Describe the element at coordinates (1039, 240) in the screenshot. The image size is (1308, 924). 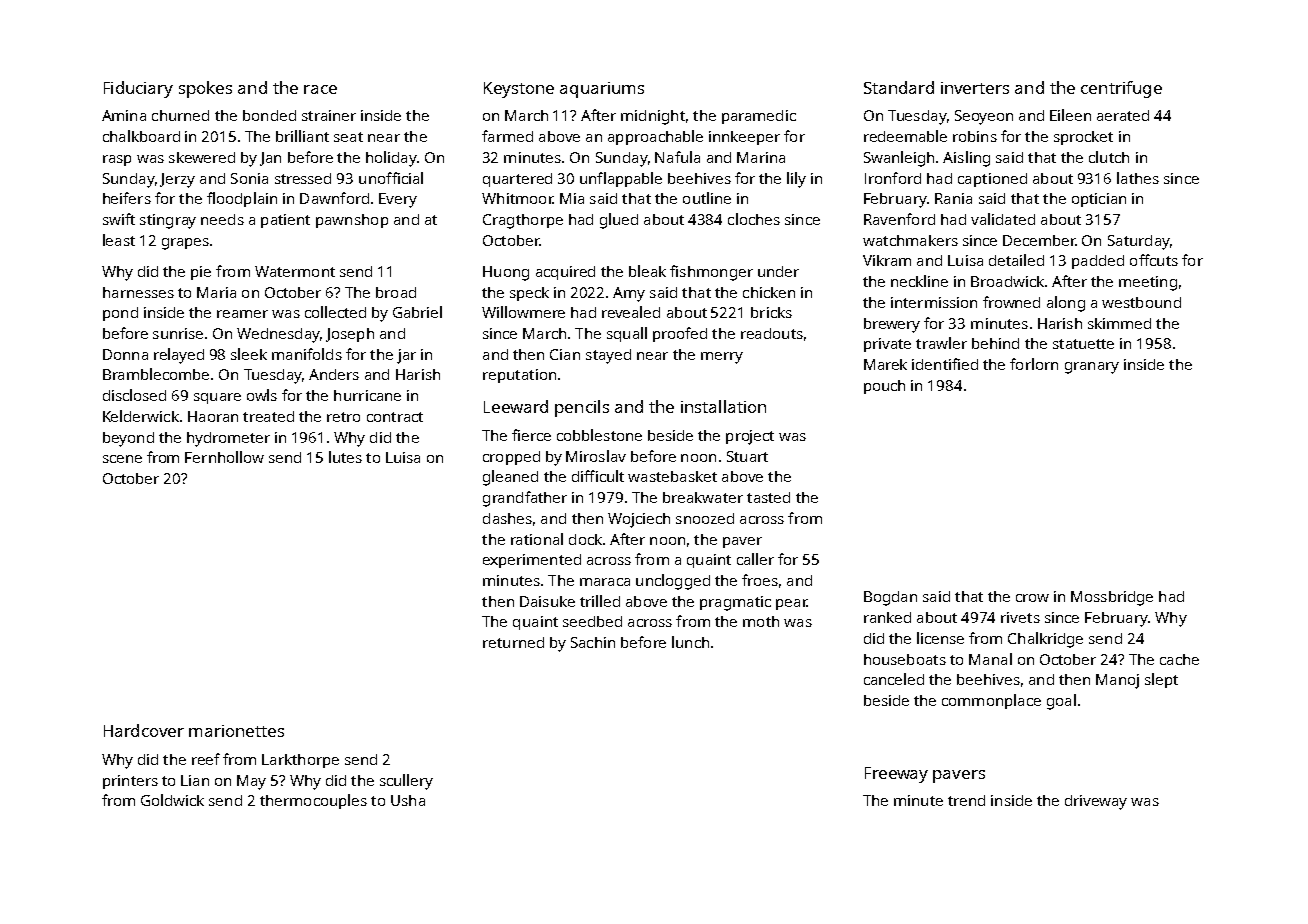
I see `December` at that location.
